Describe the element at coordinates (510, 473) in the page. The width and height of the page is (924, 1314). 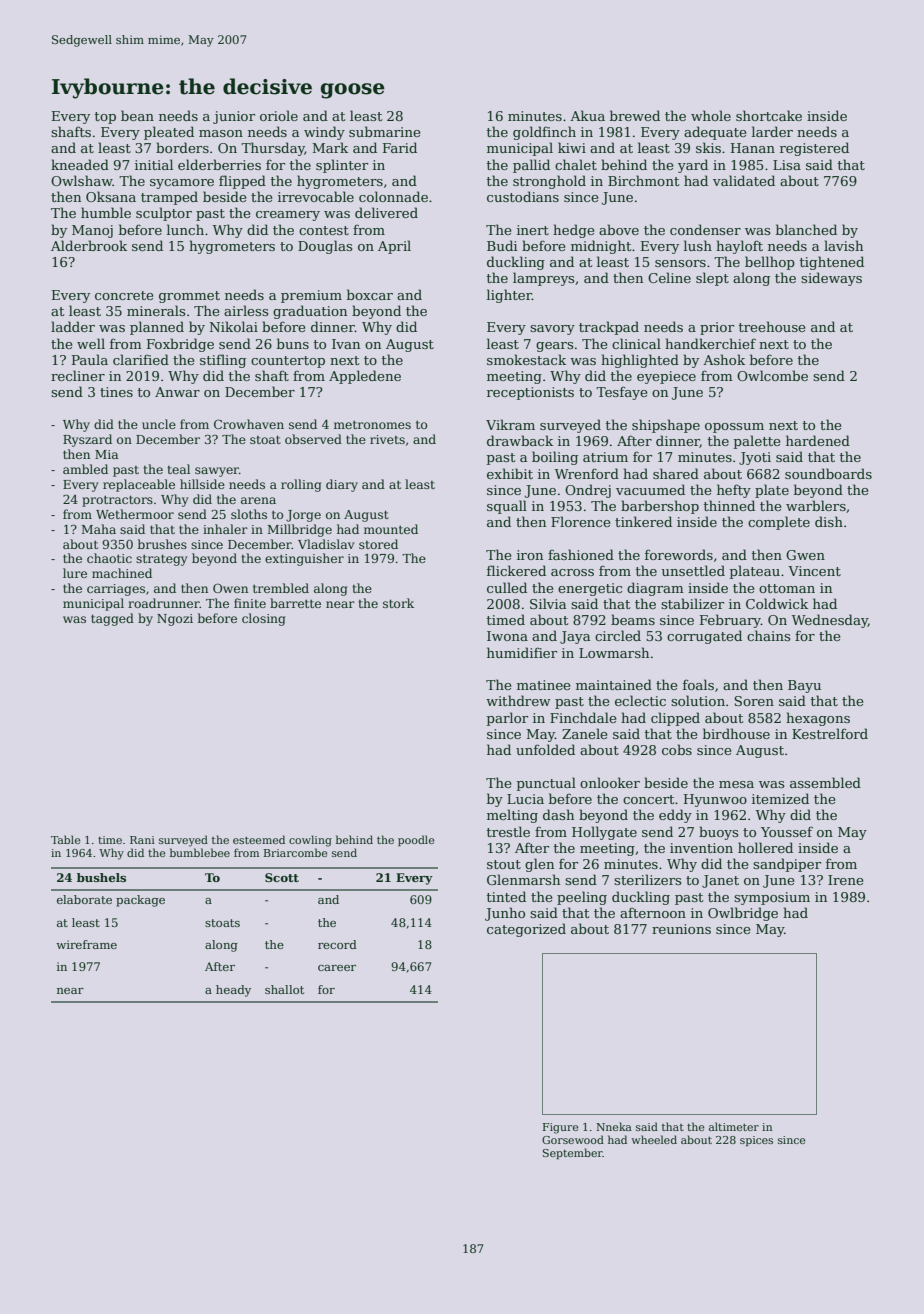
I see `exhibit` at that location.
